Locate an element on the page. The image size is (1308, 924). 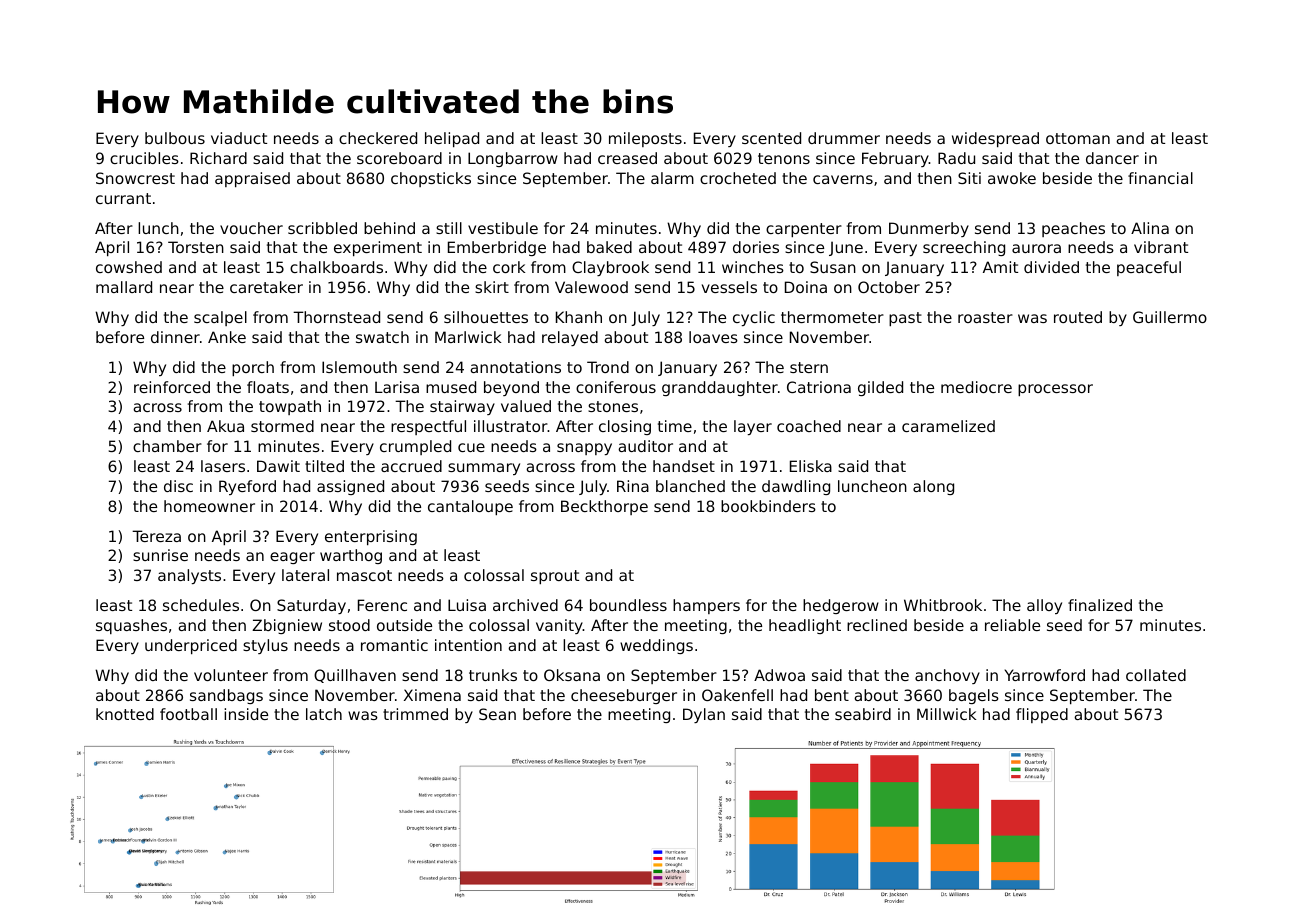
caverns is located at coordinates (843, 179).
